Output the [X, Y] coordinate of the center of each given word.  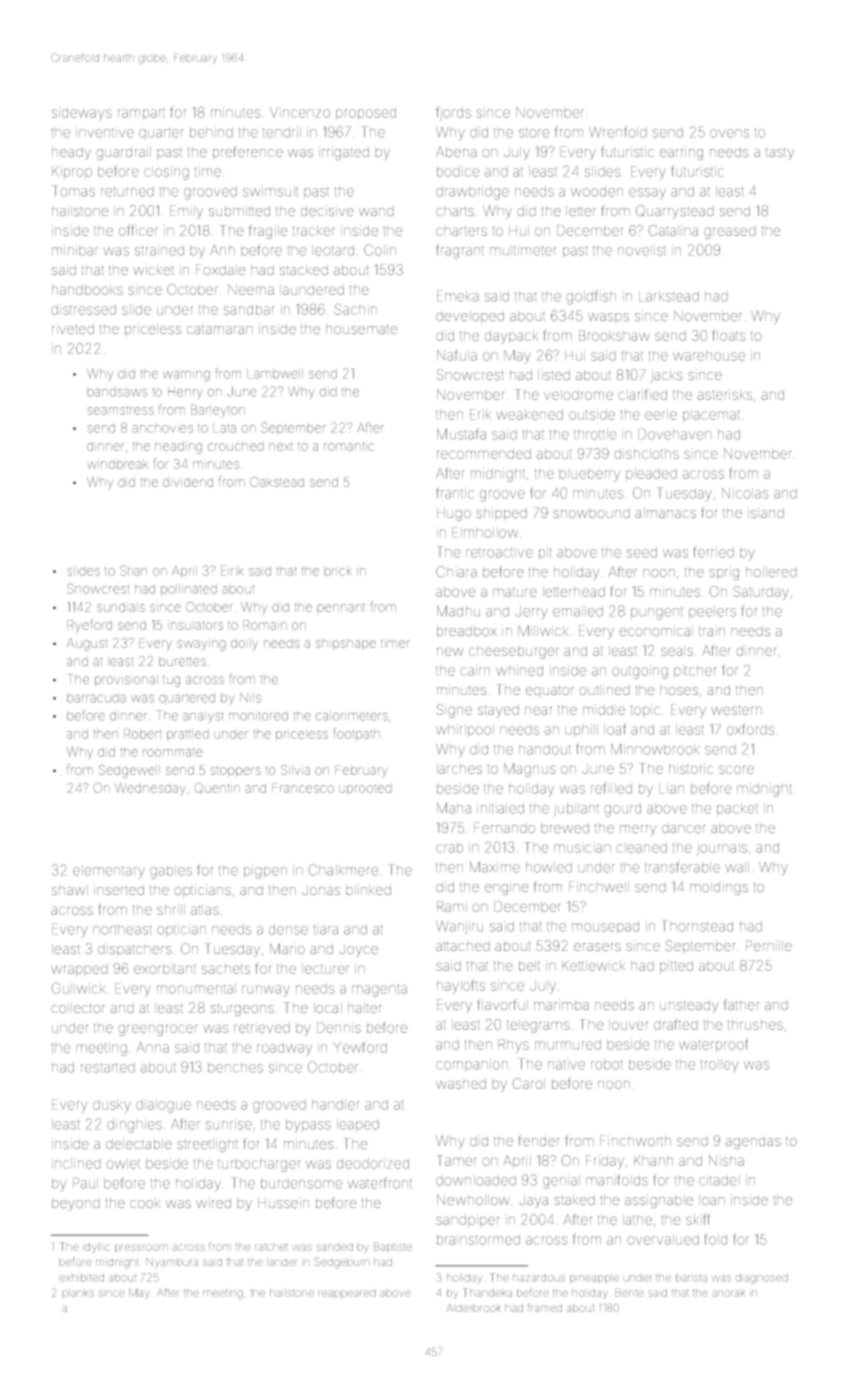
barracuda [96, 698]
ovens [729, 133]
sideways [82, 114]
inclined [76, 1163]
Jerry [531, 612]
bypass [308, 1125]
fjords [453, 113]
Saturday [761, 593]
